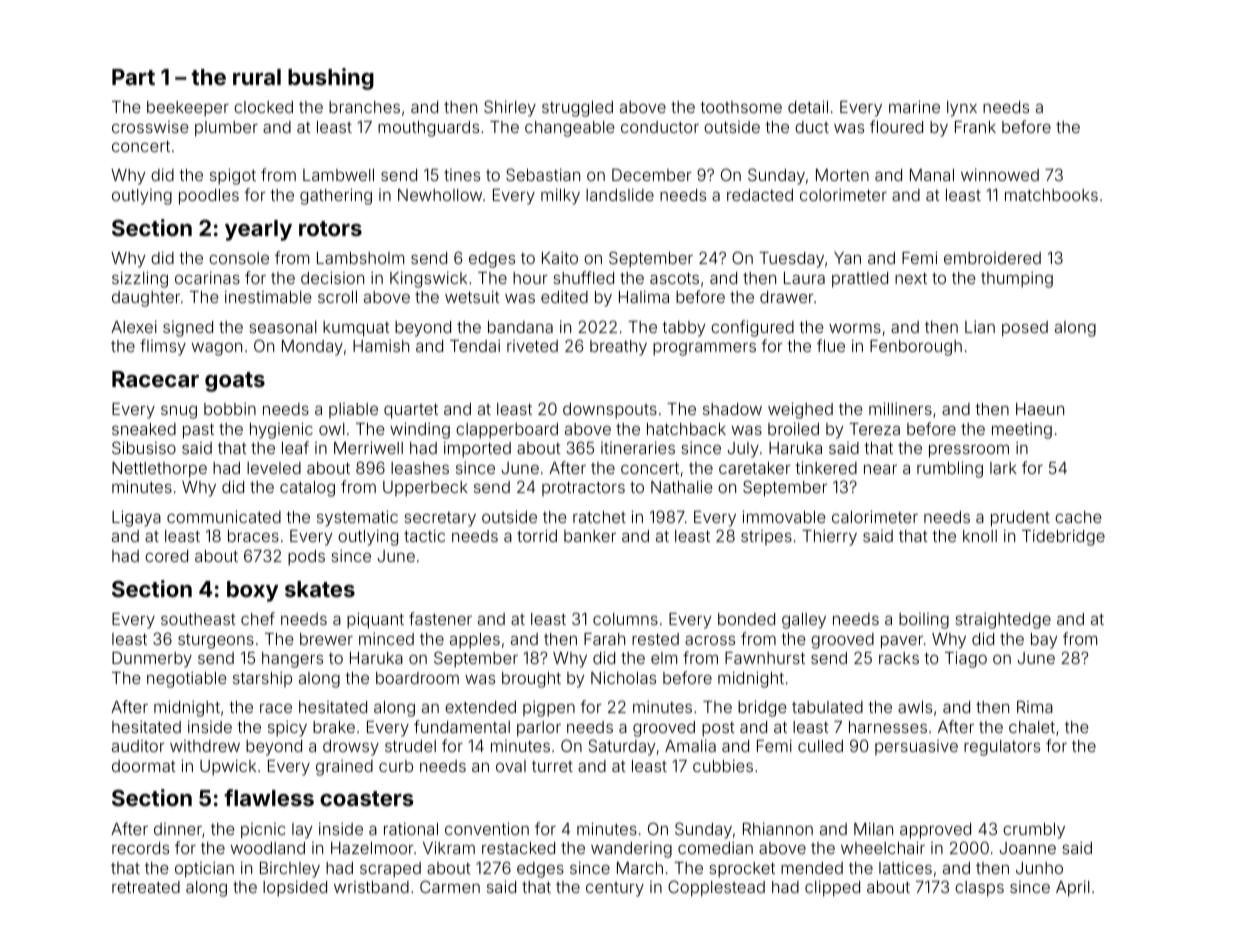 Image resolution: width=1233 pixels, height=952 pixels. I want to click on Newhollow, so click(440, 195).
